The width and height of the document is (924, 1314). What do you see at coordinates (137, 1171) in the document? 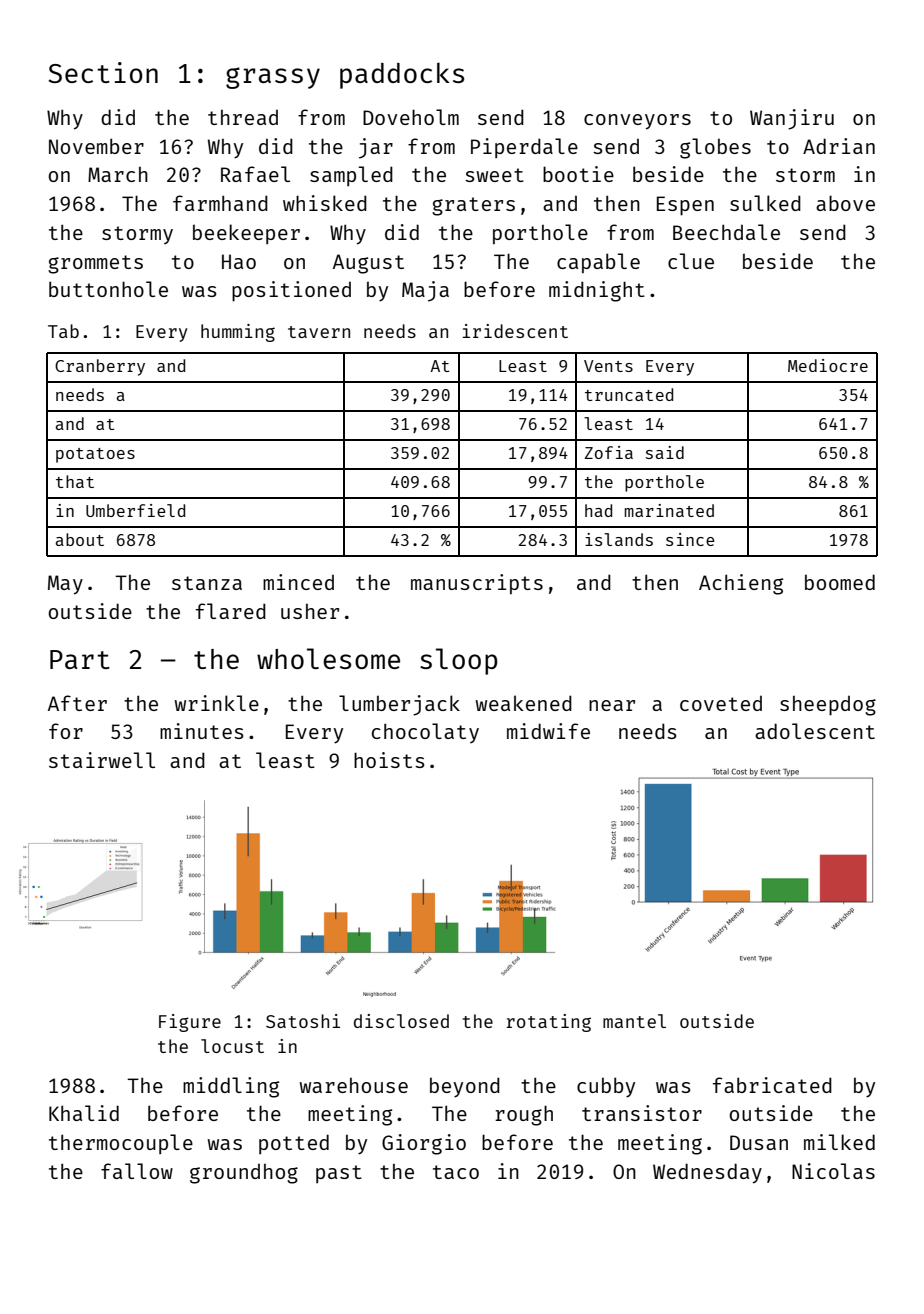
I see `fallow` at bounding box center [137, 1171].
